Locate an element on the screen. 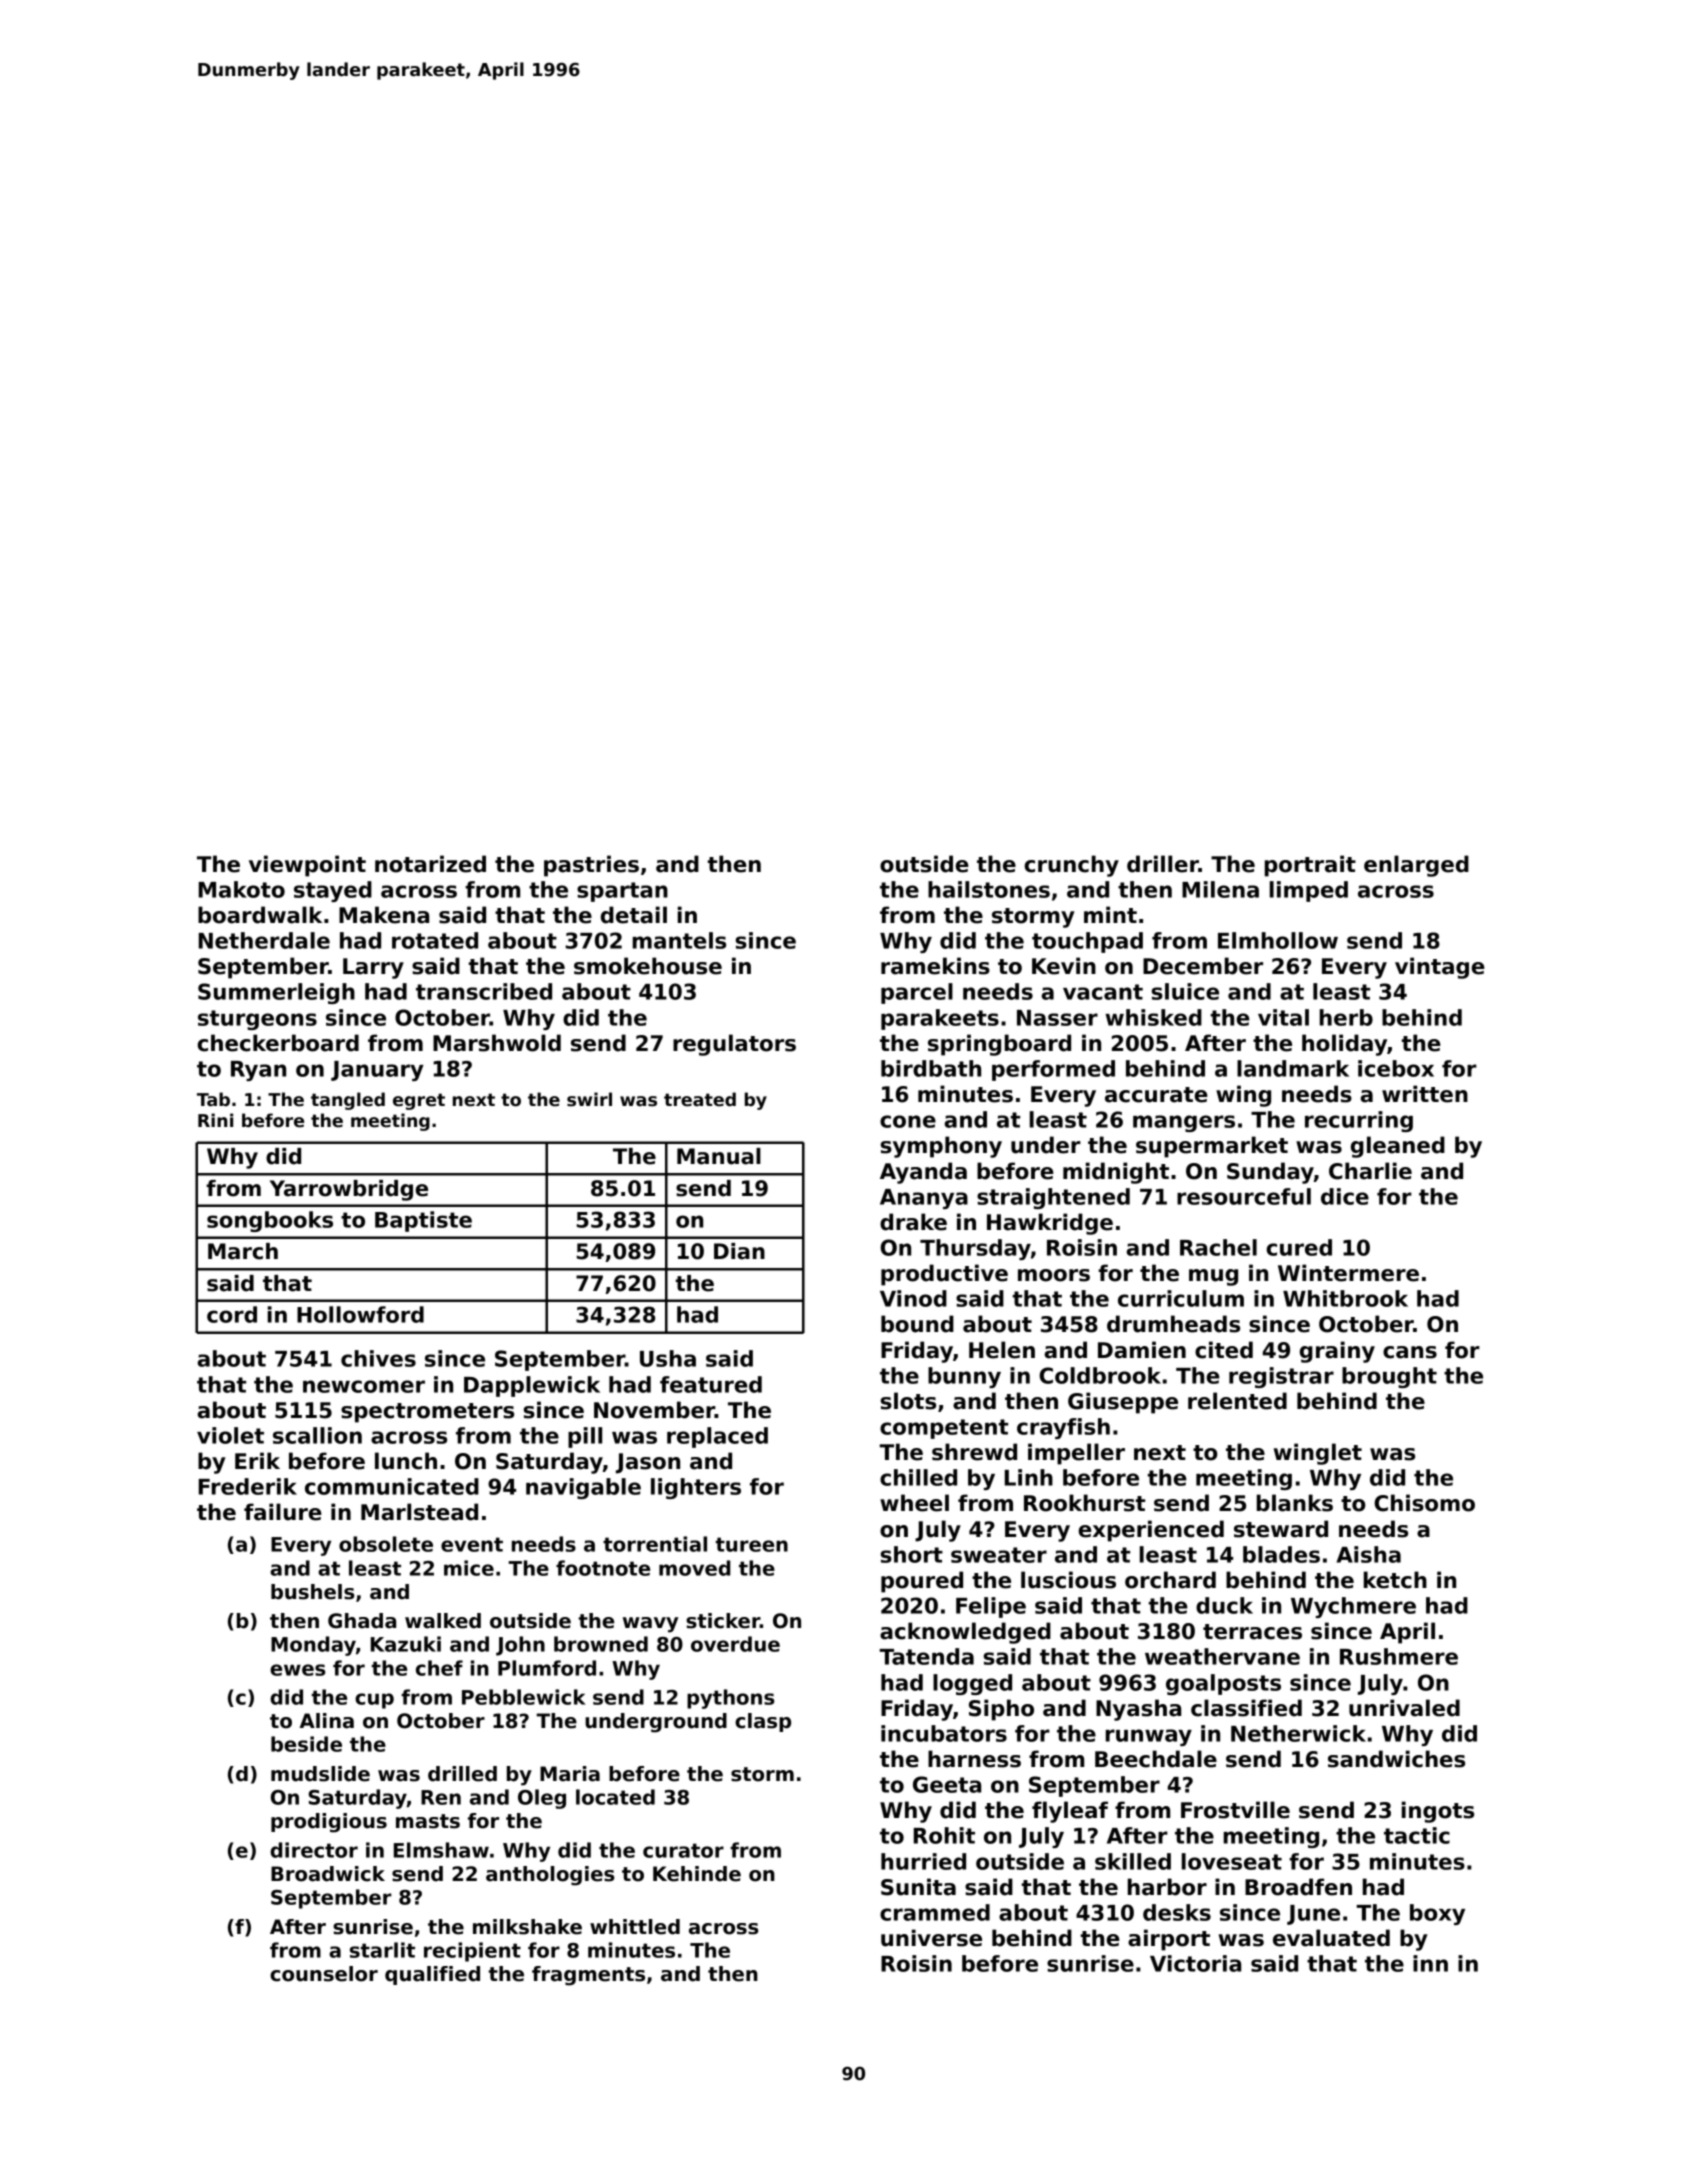 The width and height of the screenshot is (1683, 2178). counselor is located at coordinates (324, 1974).
